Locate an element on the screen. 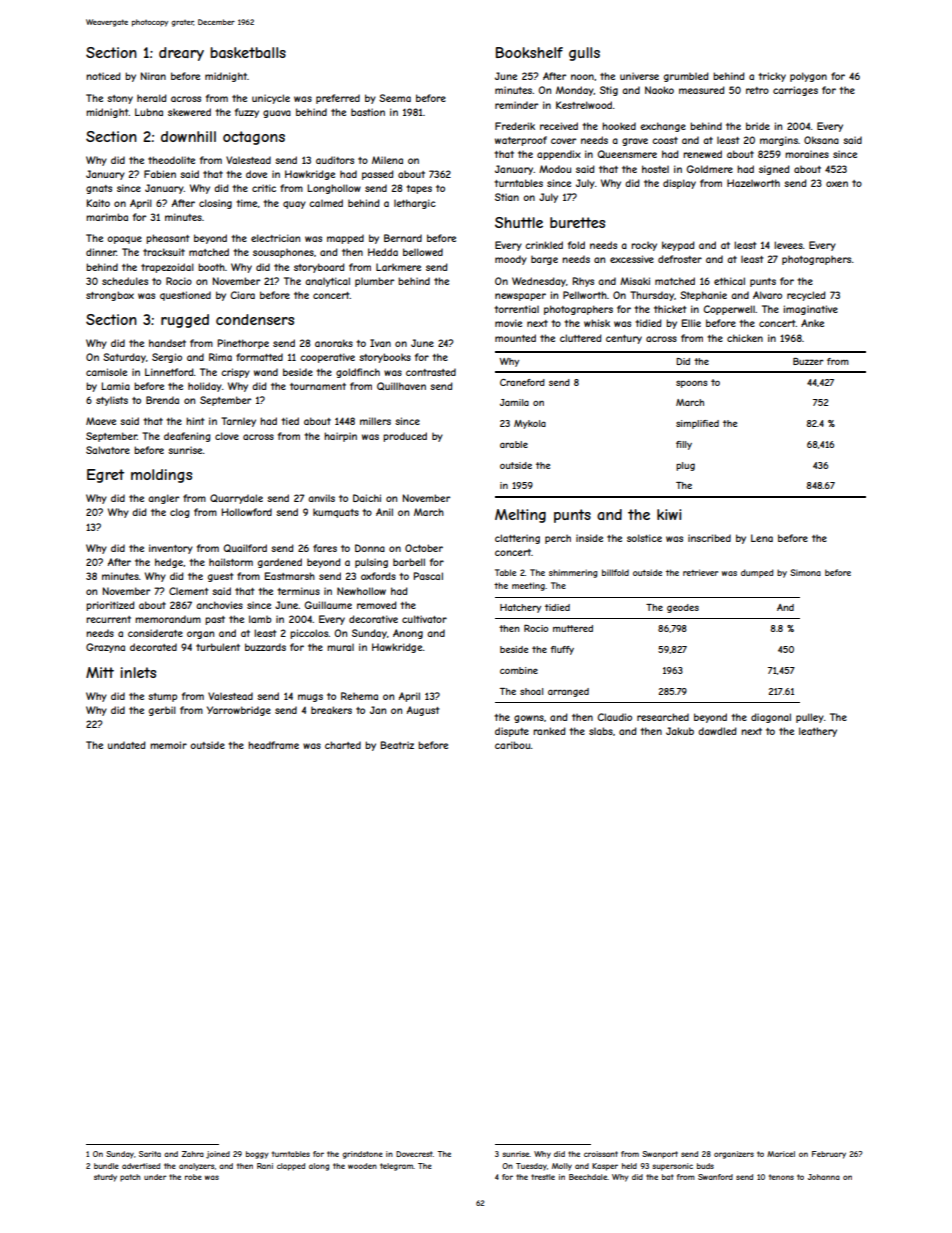  geodes is located at coordinates (683, 608).
